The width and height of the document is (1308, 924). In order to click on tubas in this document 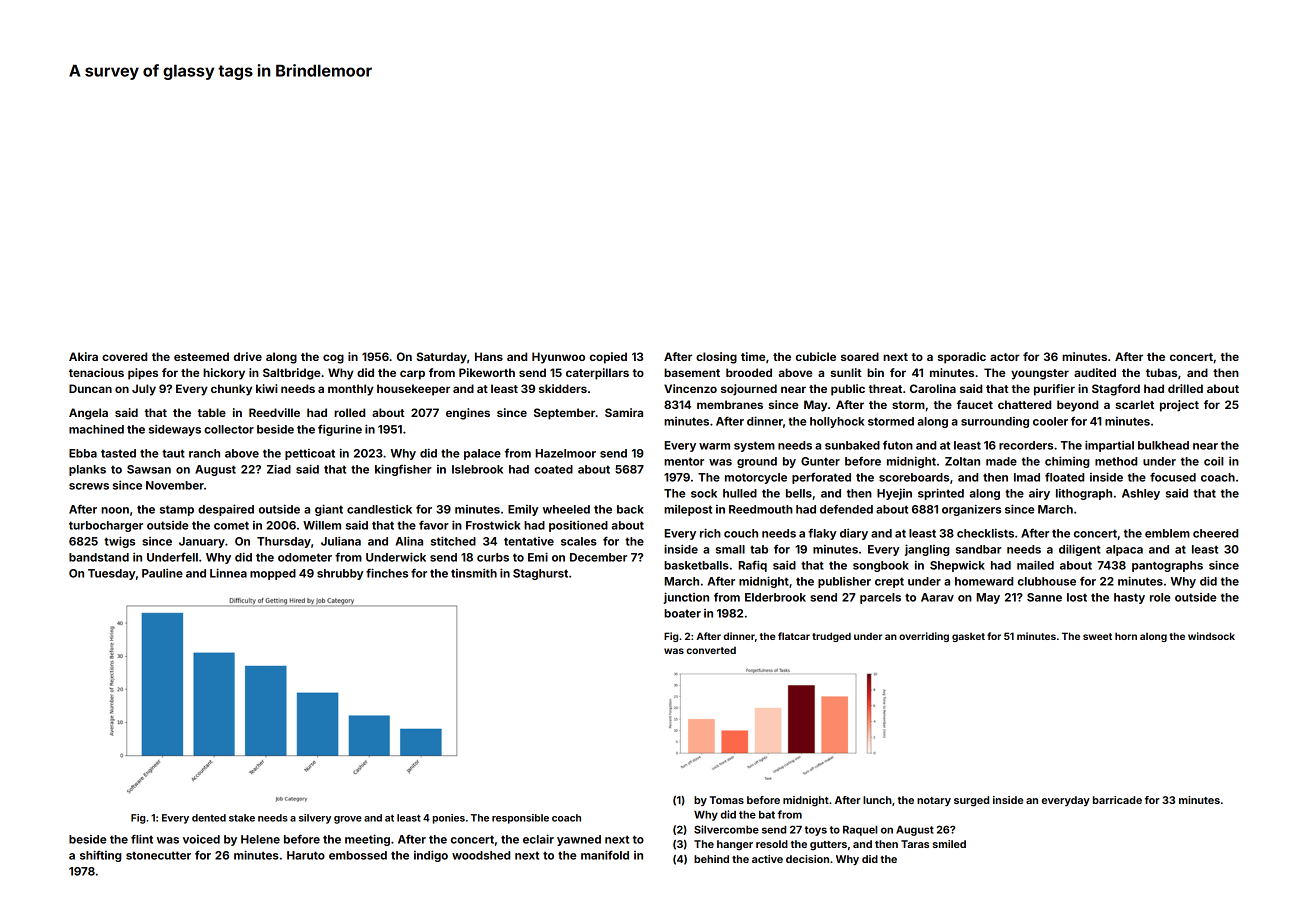, I will do `click(1161, 372)`.
